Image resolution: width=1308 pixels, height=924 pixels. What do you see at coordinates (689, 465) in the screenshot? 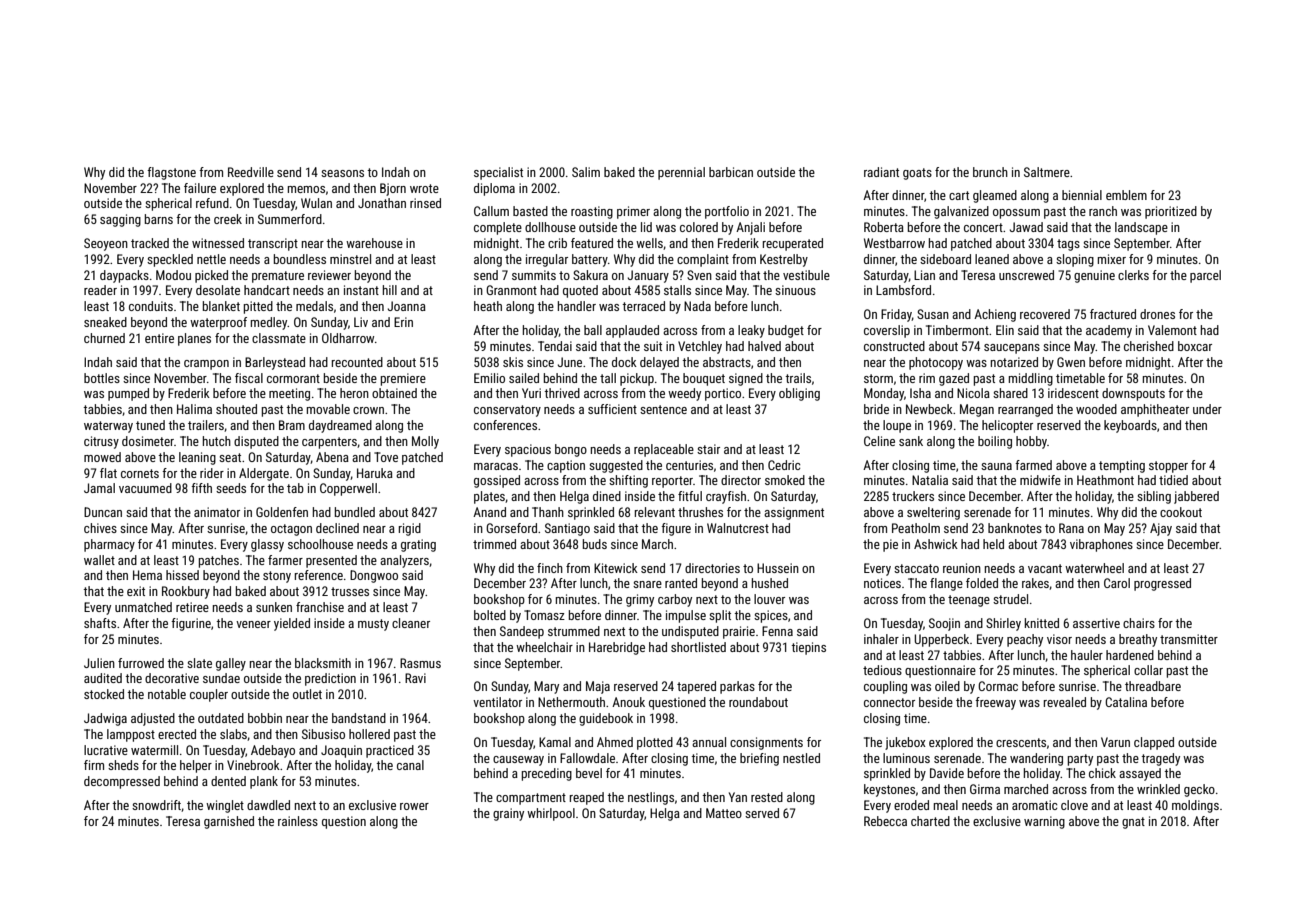
I see `centuries` at bounding box center [689, 465].
